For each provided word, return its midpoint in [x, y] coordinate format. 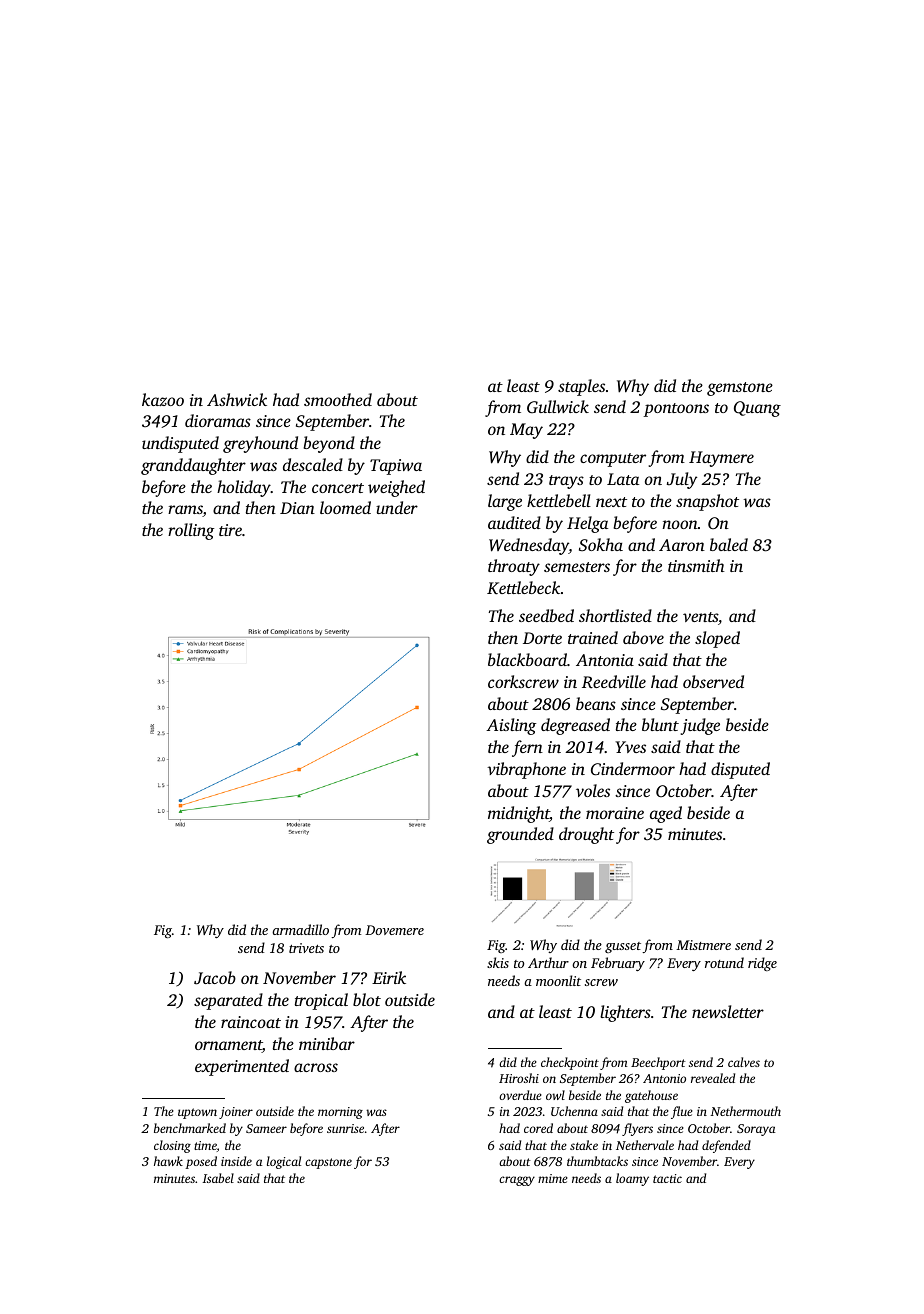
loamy [632, 1179]
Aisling [511, 726]
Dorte [542, 638]
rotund [724, 962]
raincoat [251, 1022]
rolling [191, 531]
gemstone [740, 389]
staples [581, 387]
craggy [517, 1181]
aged [666, 814]
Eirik [389, 977]
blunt [660, 724]
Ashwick [237, 399]
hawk [168, 1161]
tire [230, 530]
